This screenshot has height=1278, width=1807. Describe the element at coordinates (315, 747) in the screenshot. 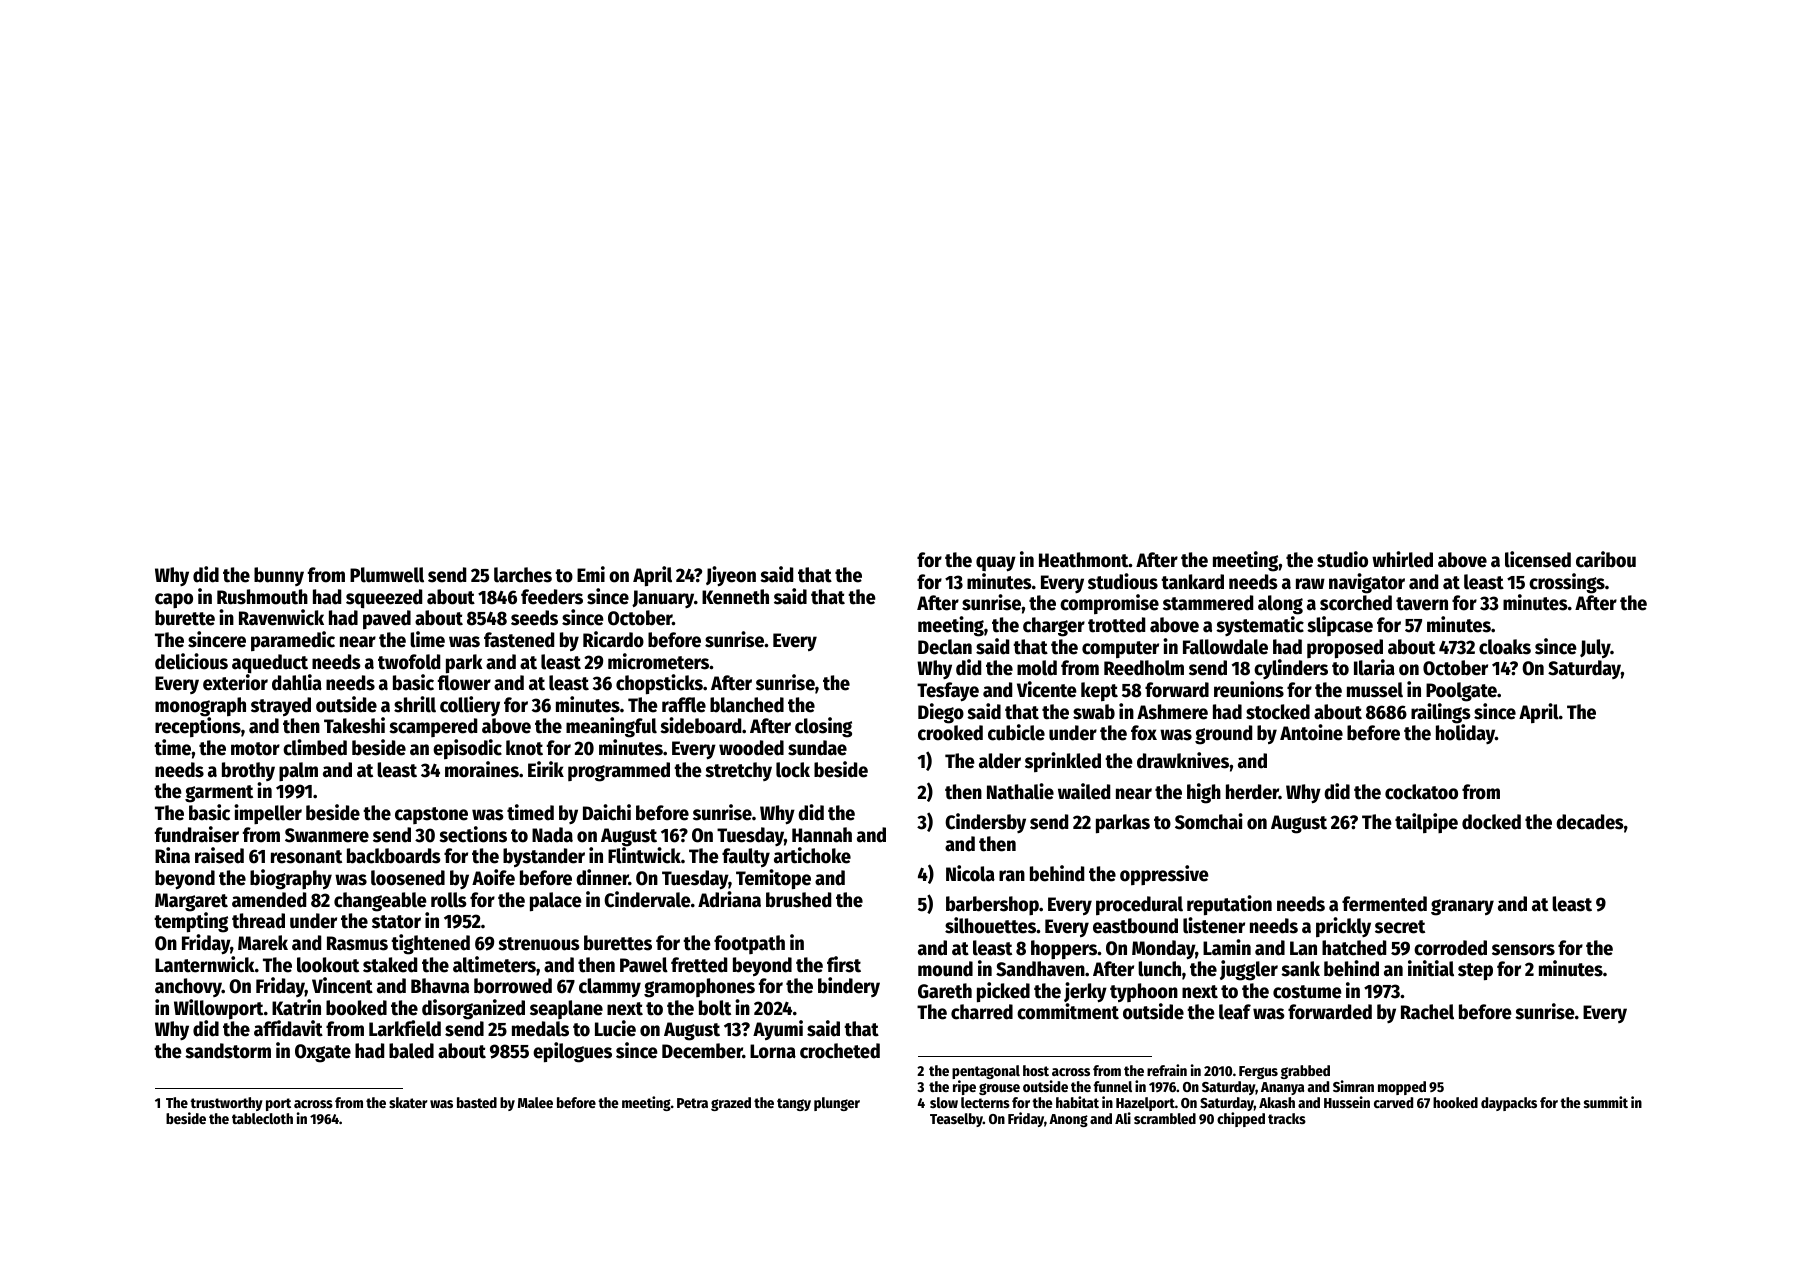

I see `climbed` at that location.
